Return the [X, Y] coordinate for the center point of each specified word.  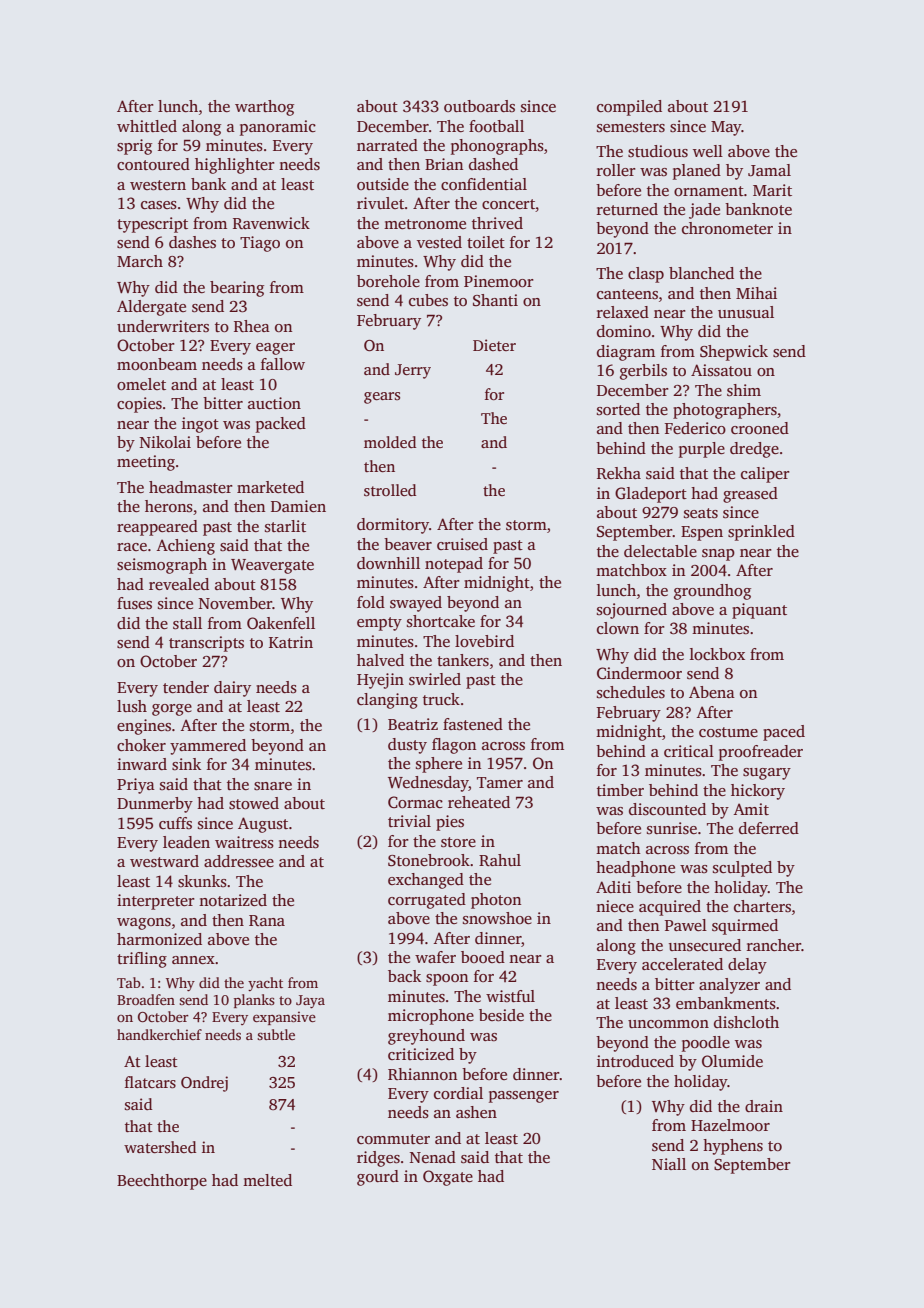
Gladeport [651, 495]
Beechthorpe [162, 1182]
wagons [144, 924]
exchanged [426, 881]
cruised [462, 544]
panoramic [278, 128]
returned [627, 209]
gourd [378, 1178]
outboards [479, 106]
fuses [134, 603]
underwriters [163, 326]
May [726, 128]
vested [439, 242]
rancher [774, 945]
